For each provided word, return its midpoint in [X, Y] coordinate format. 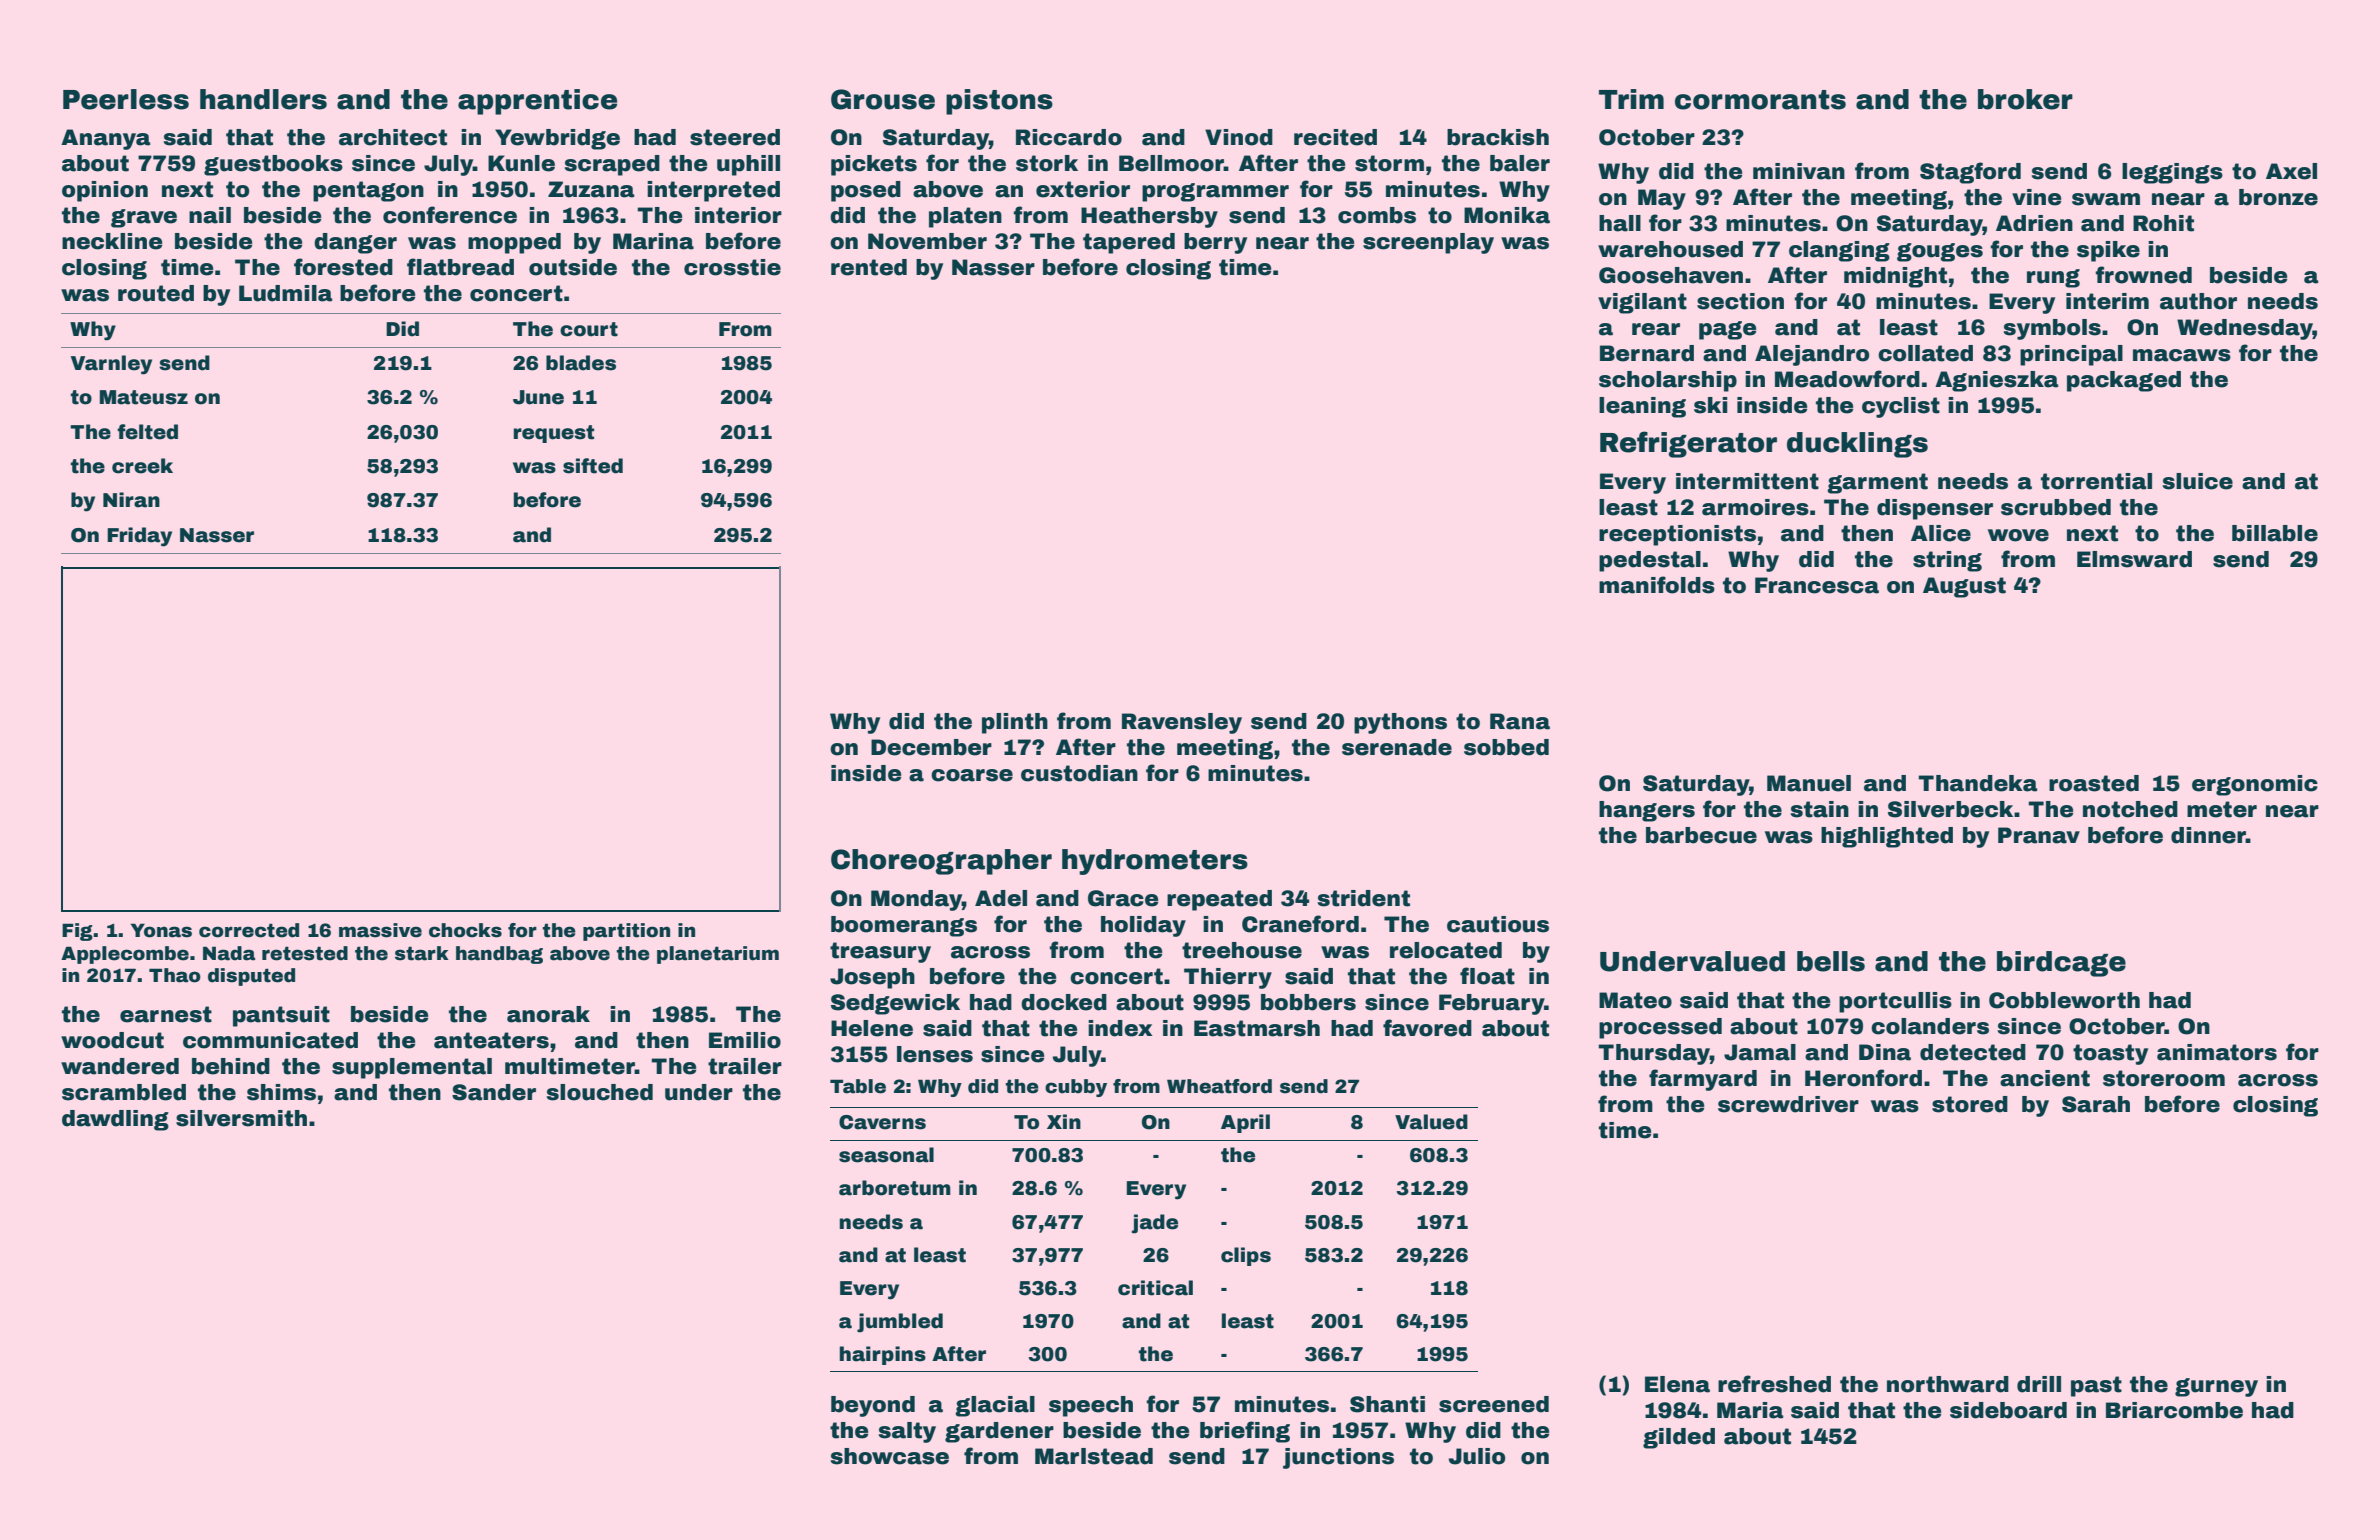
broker [2025, 99]
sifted [593, 466]
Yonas [161, 930]
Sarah [2096, 1104]
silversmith [241, 1118]
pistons [999, 102]
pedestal [1650, 561]
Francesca [1817, 585]
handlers [263, 99]
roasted [2094, 783]
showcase [890, 1456]
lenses [935, 1054]
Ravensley [1182, 723]
